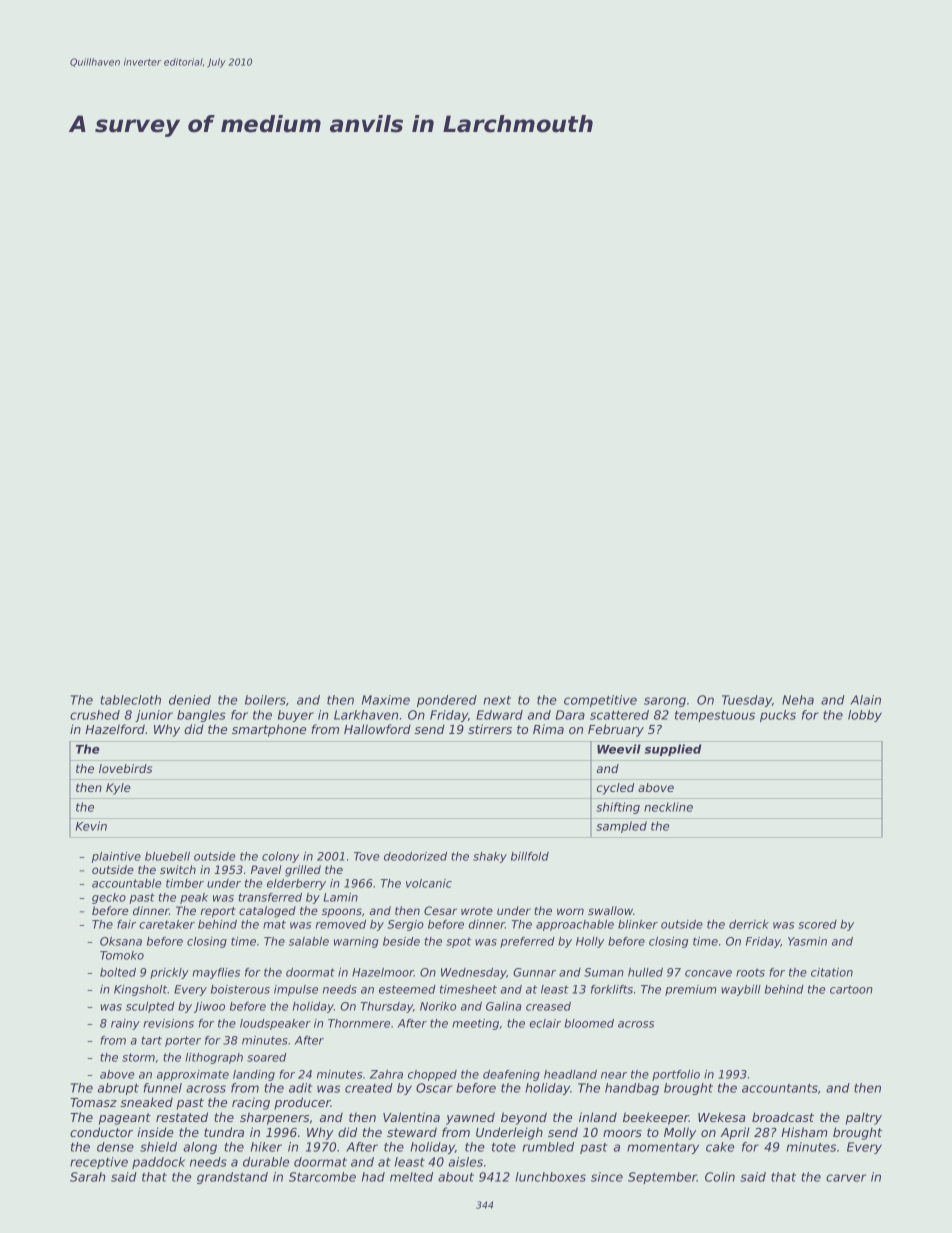 The height and width of the image is (1233, 952). I want to click on Sarah, so click(88, 1177).
